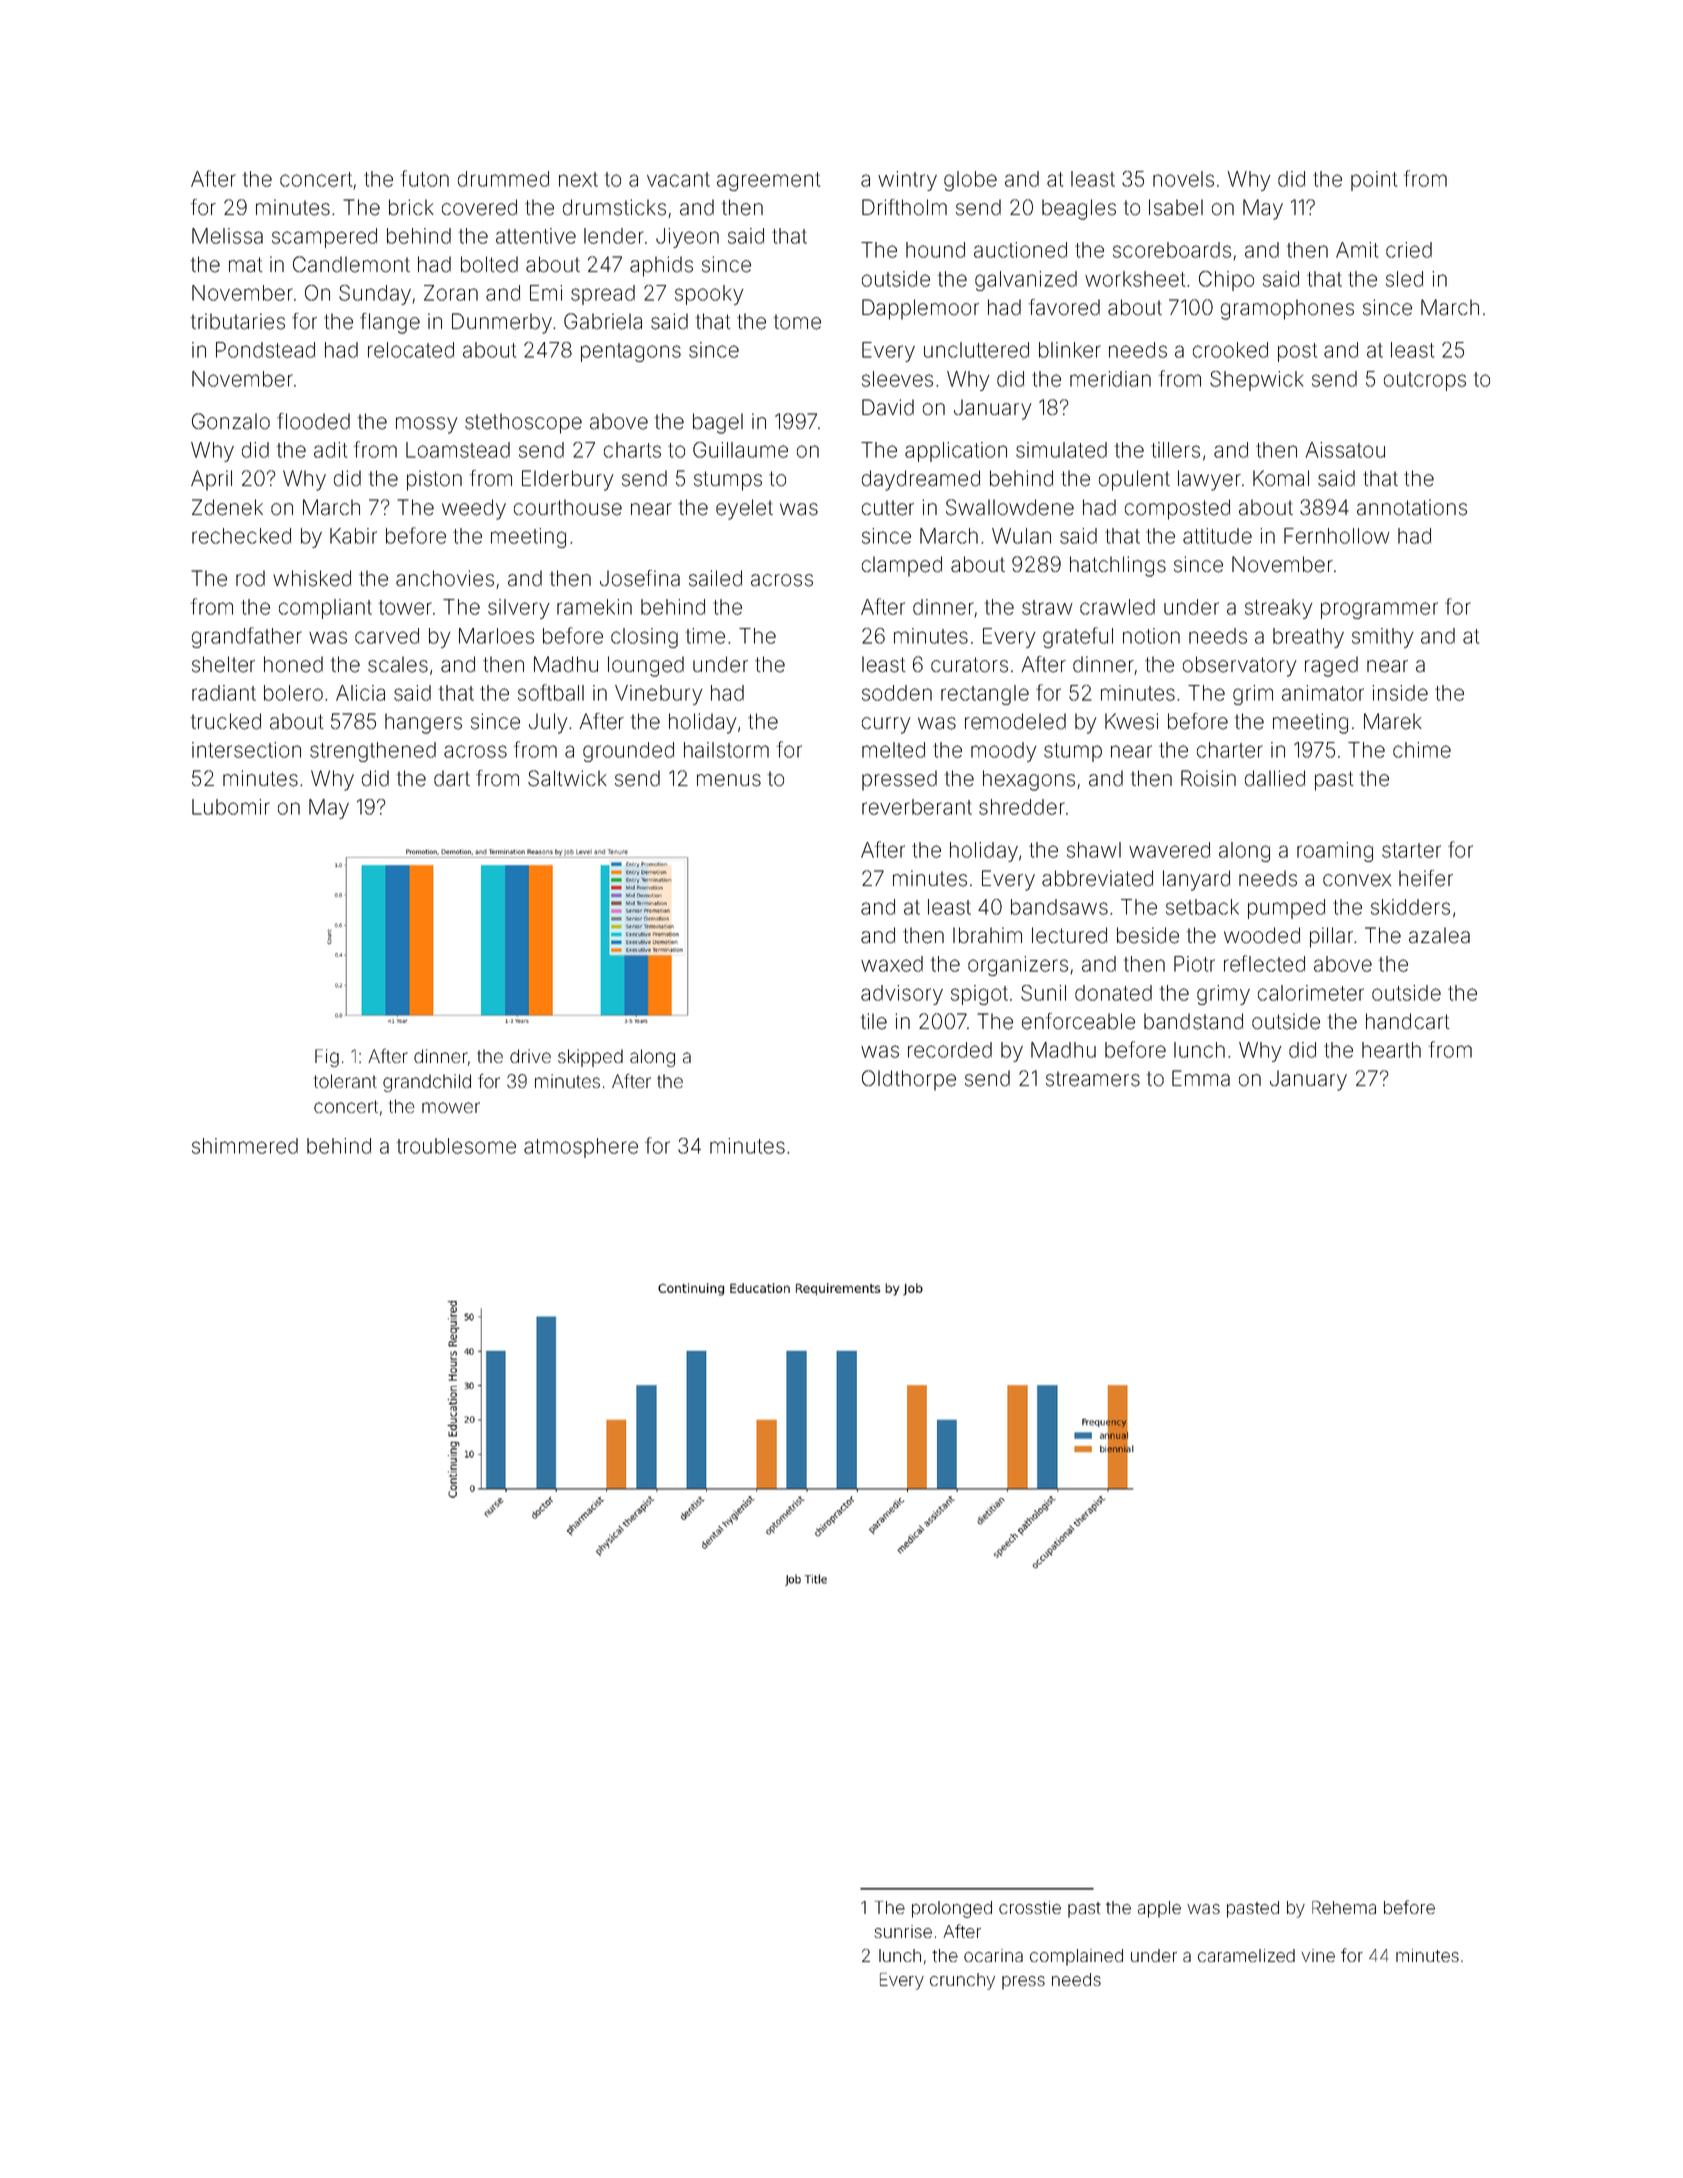 This page has width=1683, height=2178. Describe the element at coordinates (345, 1081) in the page. I see `tolerant` at that location.
